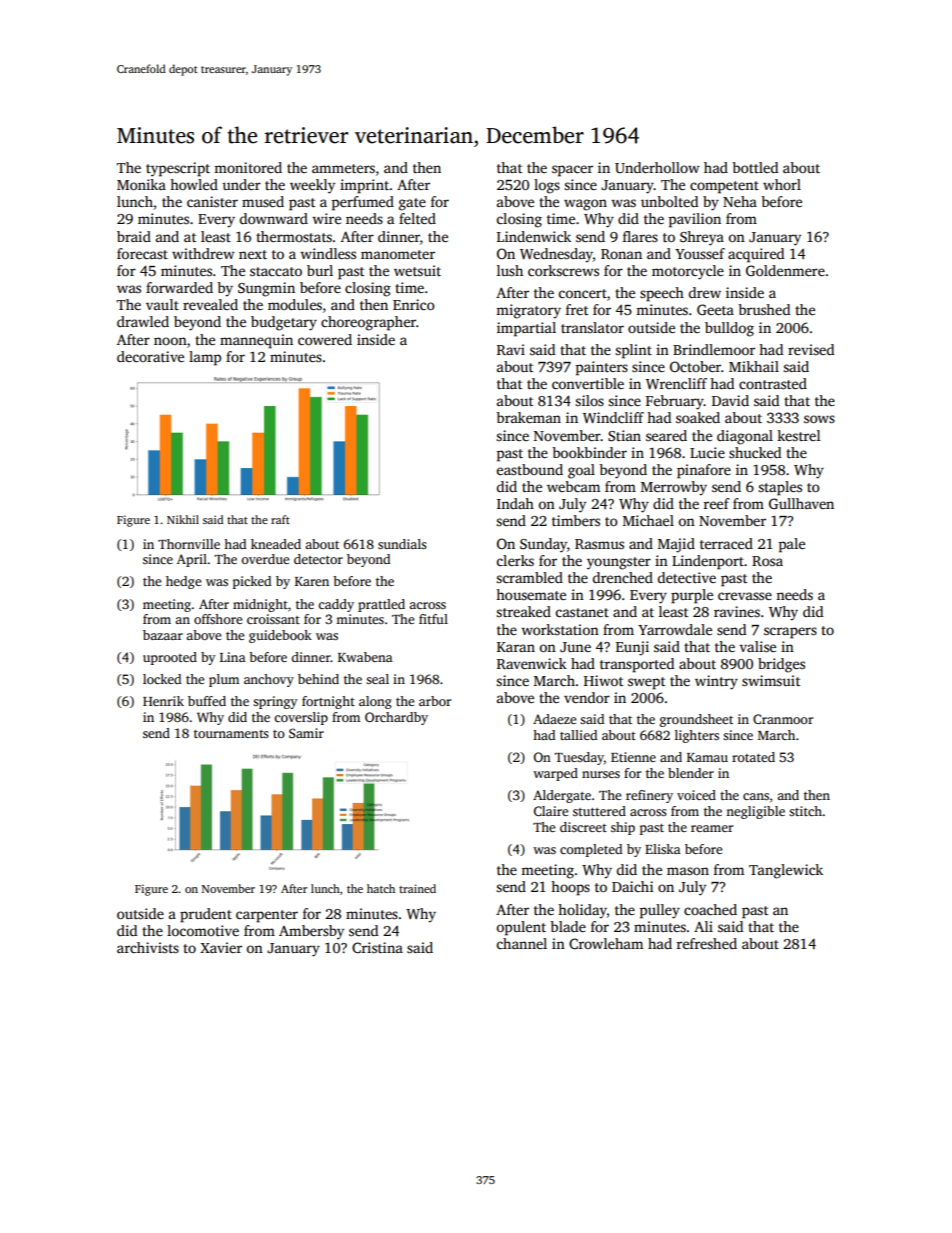 The height and width of the screenshot is (1233, 952). What do you see at coordinates (531, 594) in the screenshot?
I see `housemate` at bounding box center [531, 594].
